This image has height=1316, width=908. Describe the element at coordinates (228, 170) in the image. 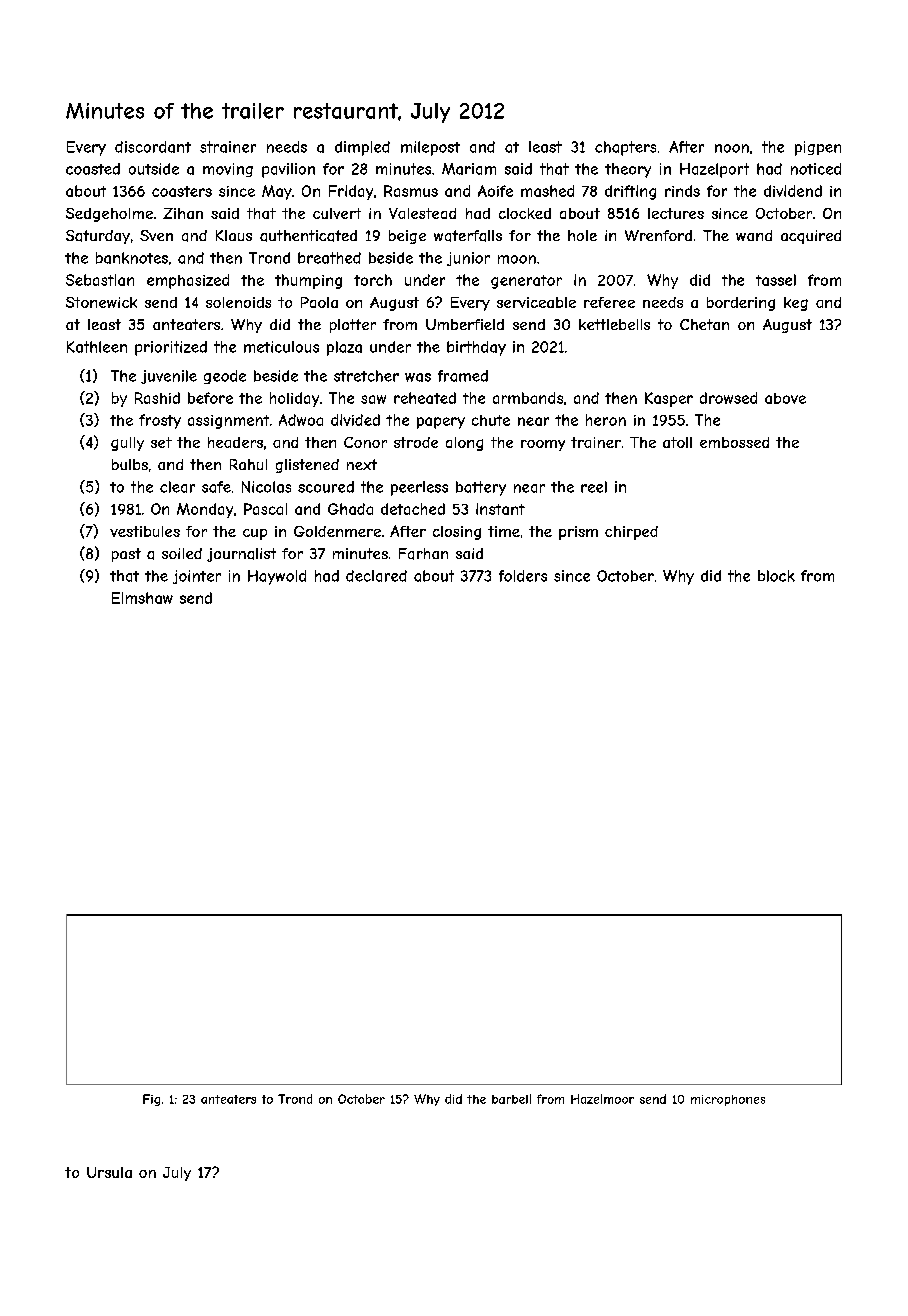

I see `moving` at that location.
